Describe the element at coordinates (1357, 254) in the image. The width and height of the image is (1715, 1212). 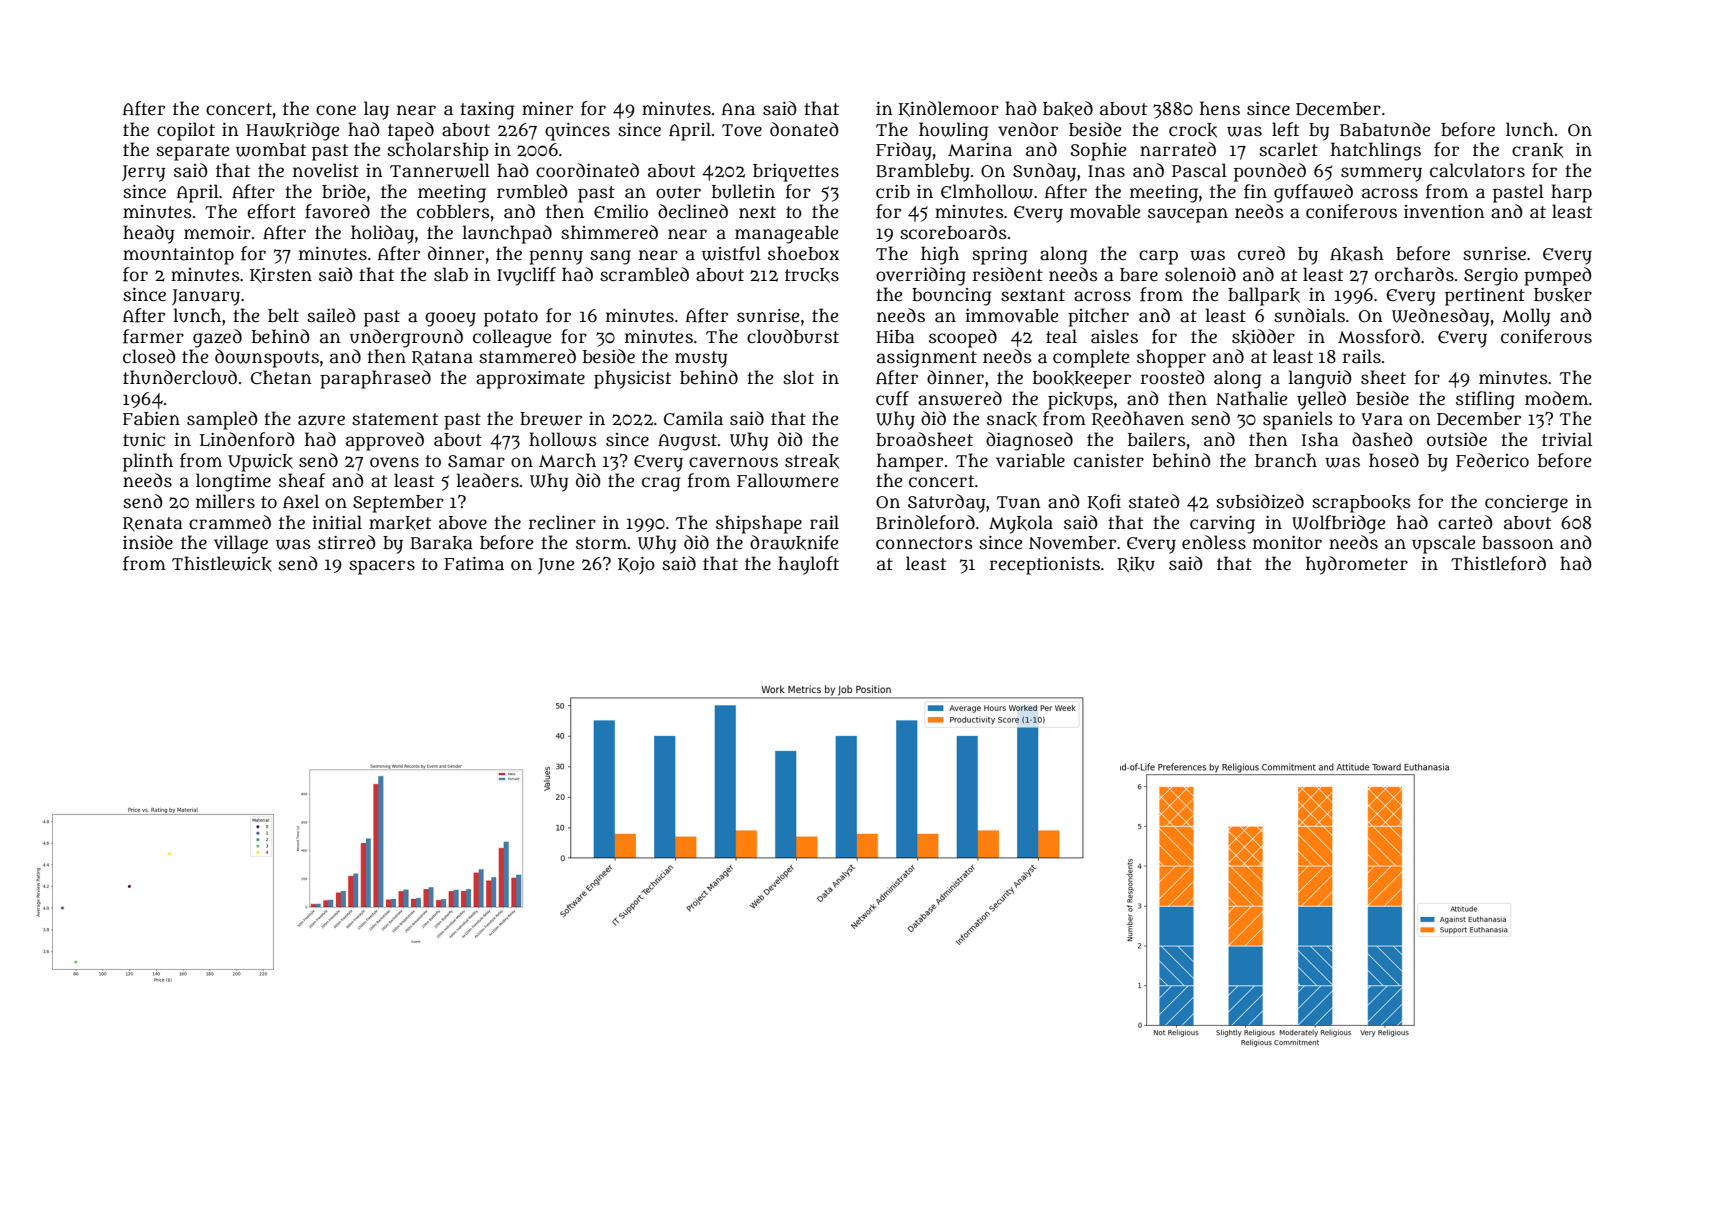
I see `Akash` at that location.
